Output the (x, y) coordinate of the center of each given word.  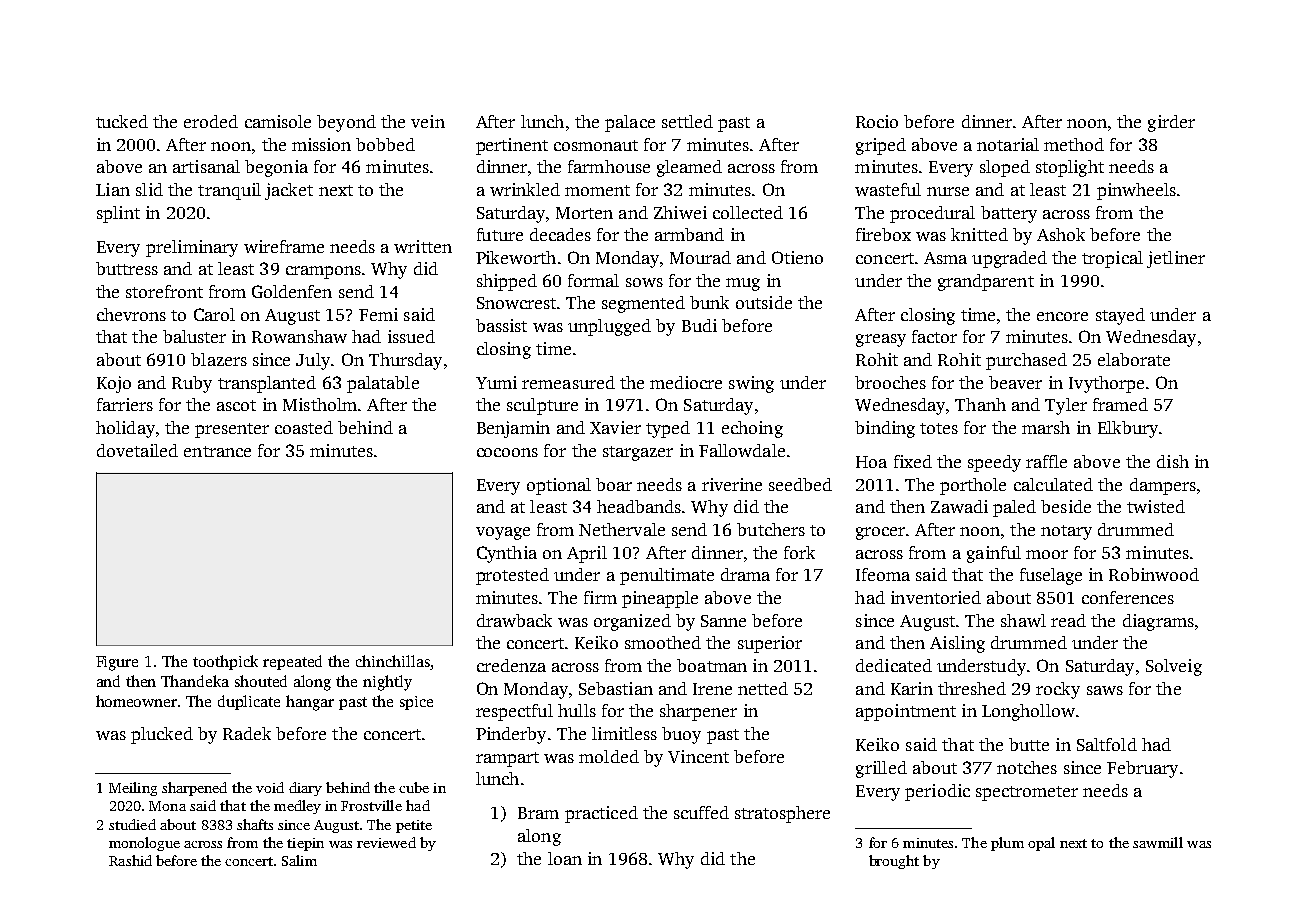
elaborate (1134, 359)
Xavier (615, 427)
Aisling (957, 644)
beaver (1015, 382)
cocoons (507, 452)
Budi (699, 325)
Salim (299, 860)
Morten (584, 213)
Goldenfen (292, 291)
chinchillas (393, 661)
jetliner (1176, 259)
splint (118, 214)
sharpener (698, 712)
